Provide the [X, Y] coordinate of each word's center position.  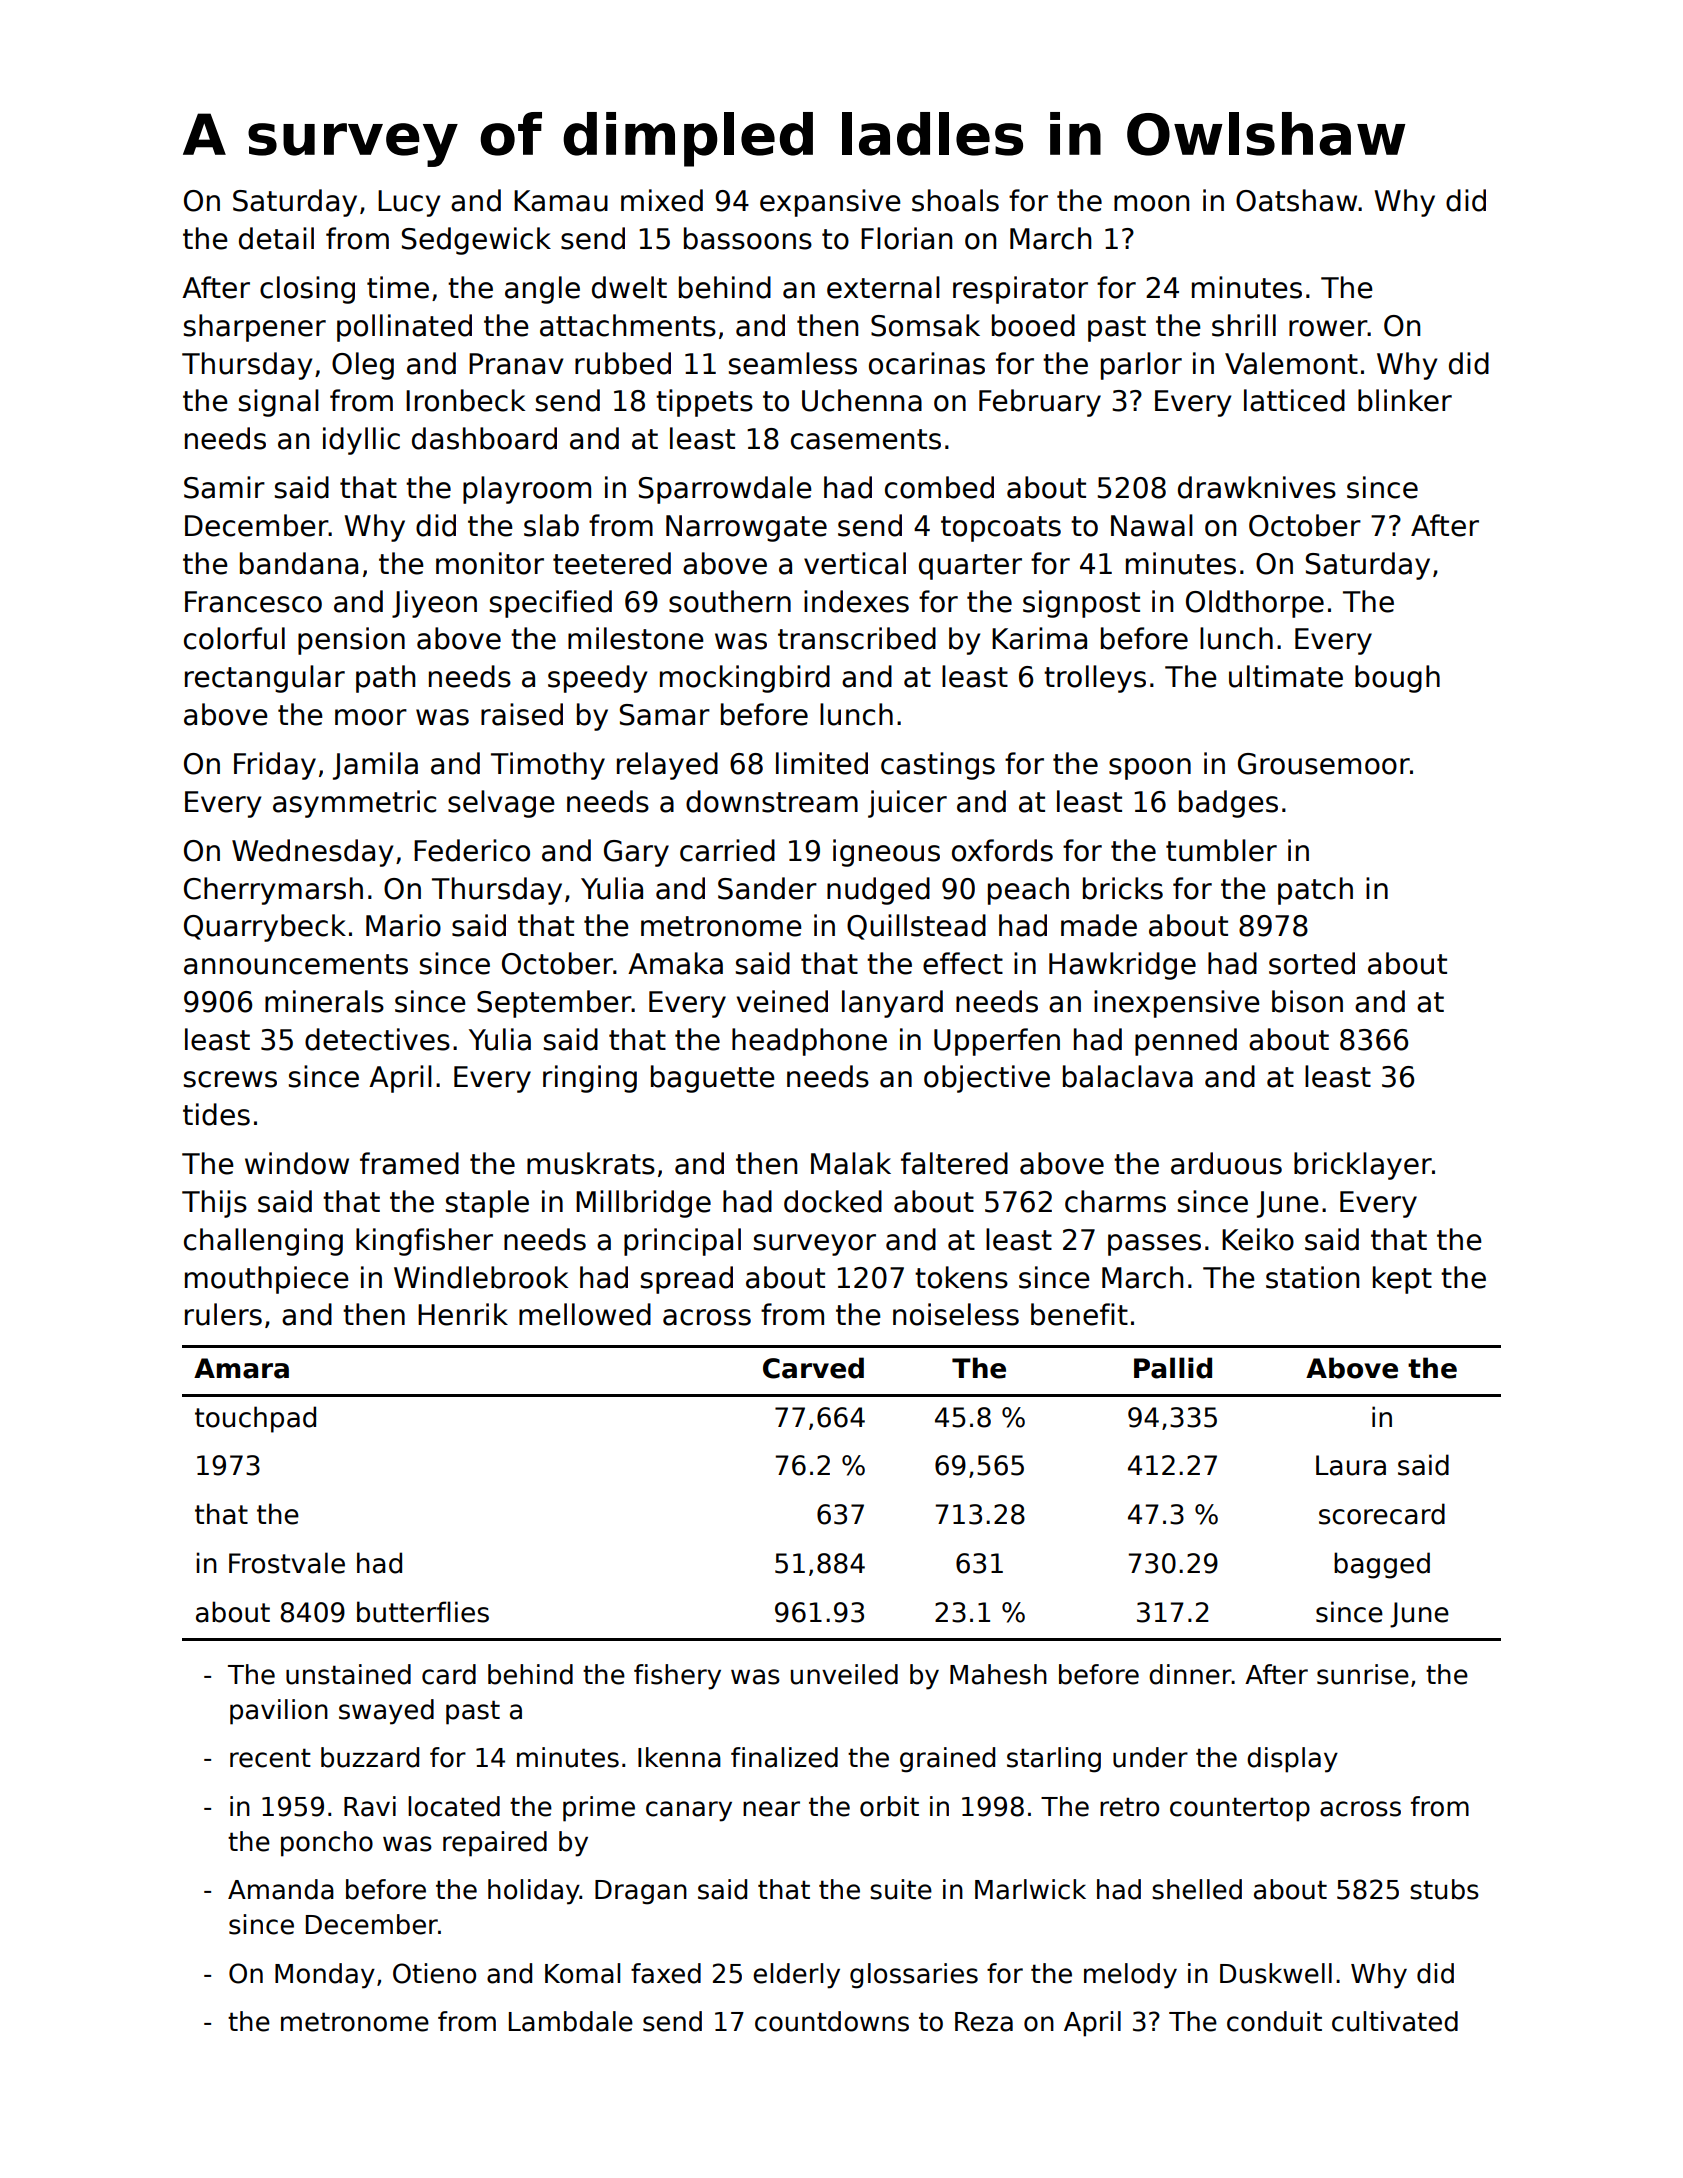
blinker [1405, 400]
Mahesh [998, 1674]
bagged [1382, 1565]
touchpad [255, 1419]
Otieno [434, 1973]
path [385, 679]
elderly [796, 1976]
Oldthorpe [1255, 604]
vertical [855, 563]
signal [279, 403]
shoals [955, 200]
